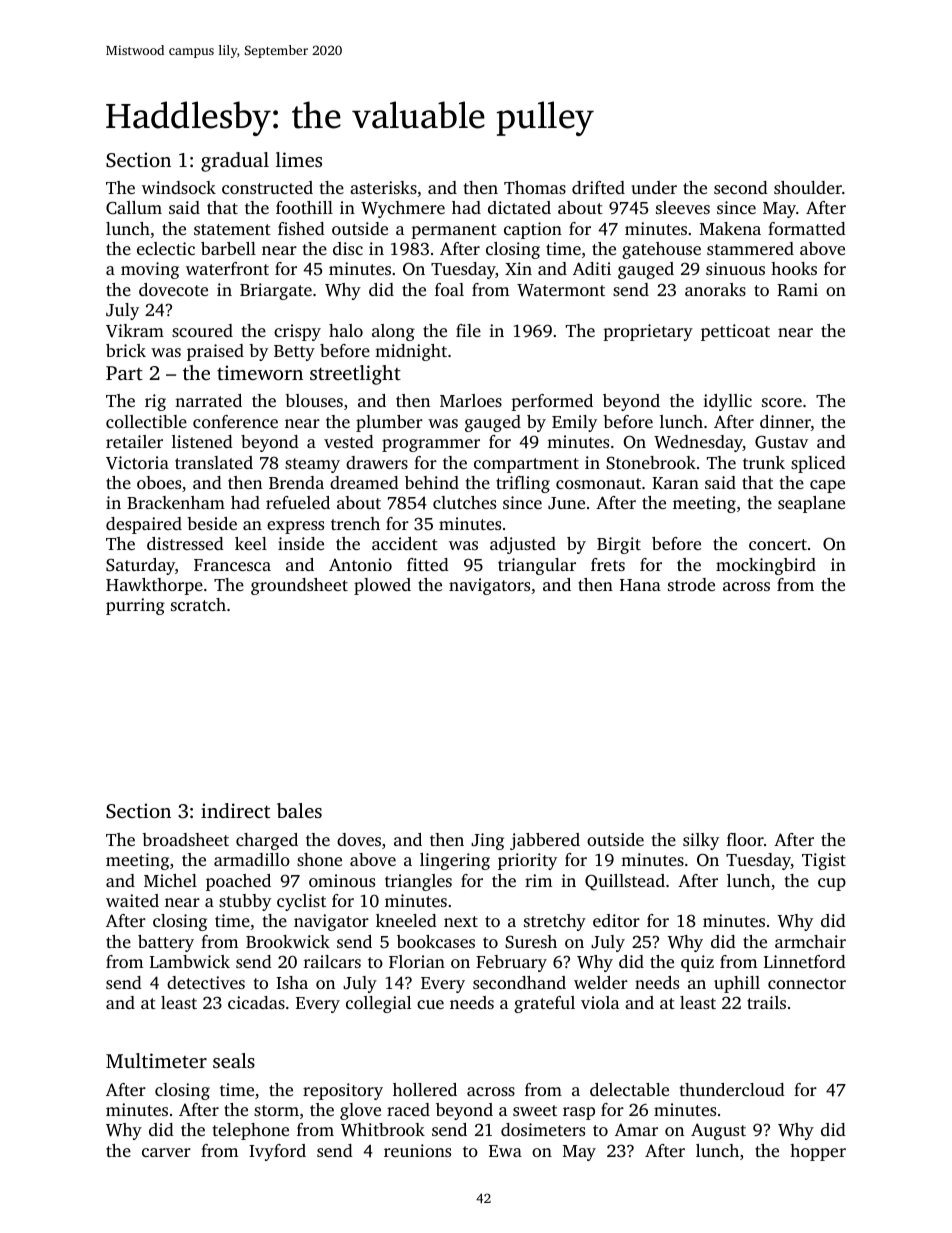 This screenshot has height=1233, width=952. I want to click on asterisks, so click(383, 187).
